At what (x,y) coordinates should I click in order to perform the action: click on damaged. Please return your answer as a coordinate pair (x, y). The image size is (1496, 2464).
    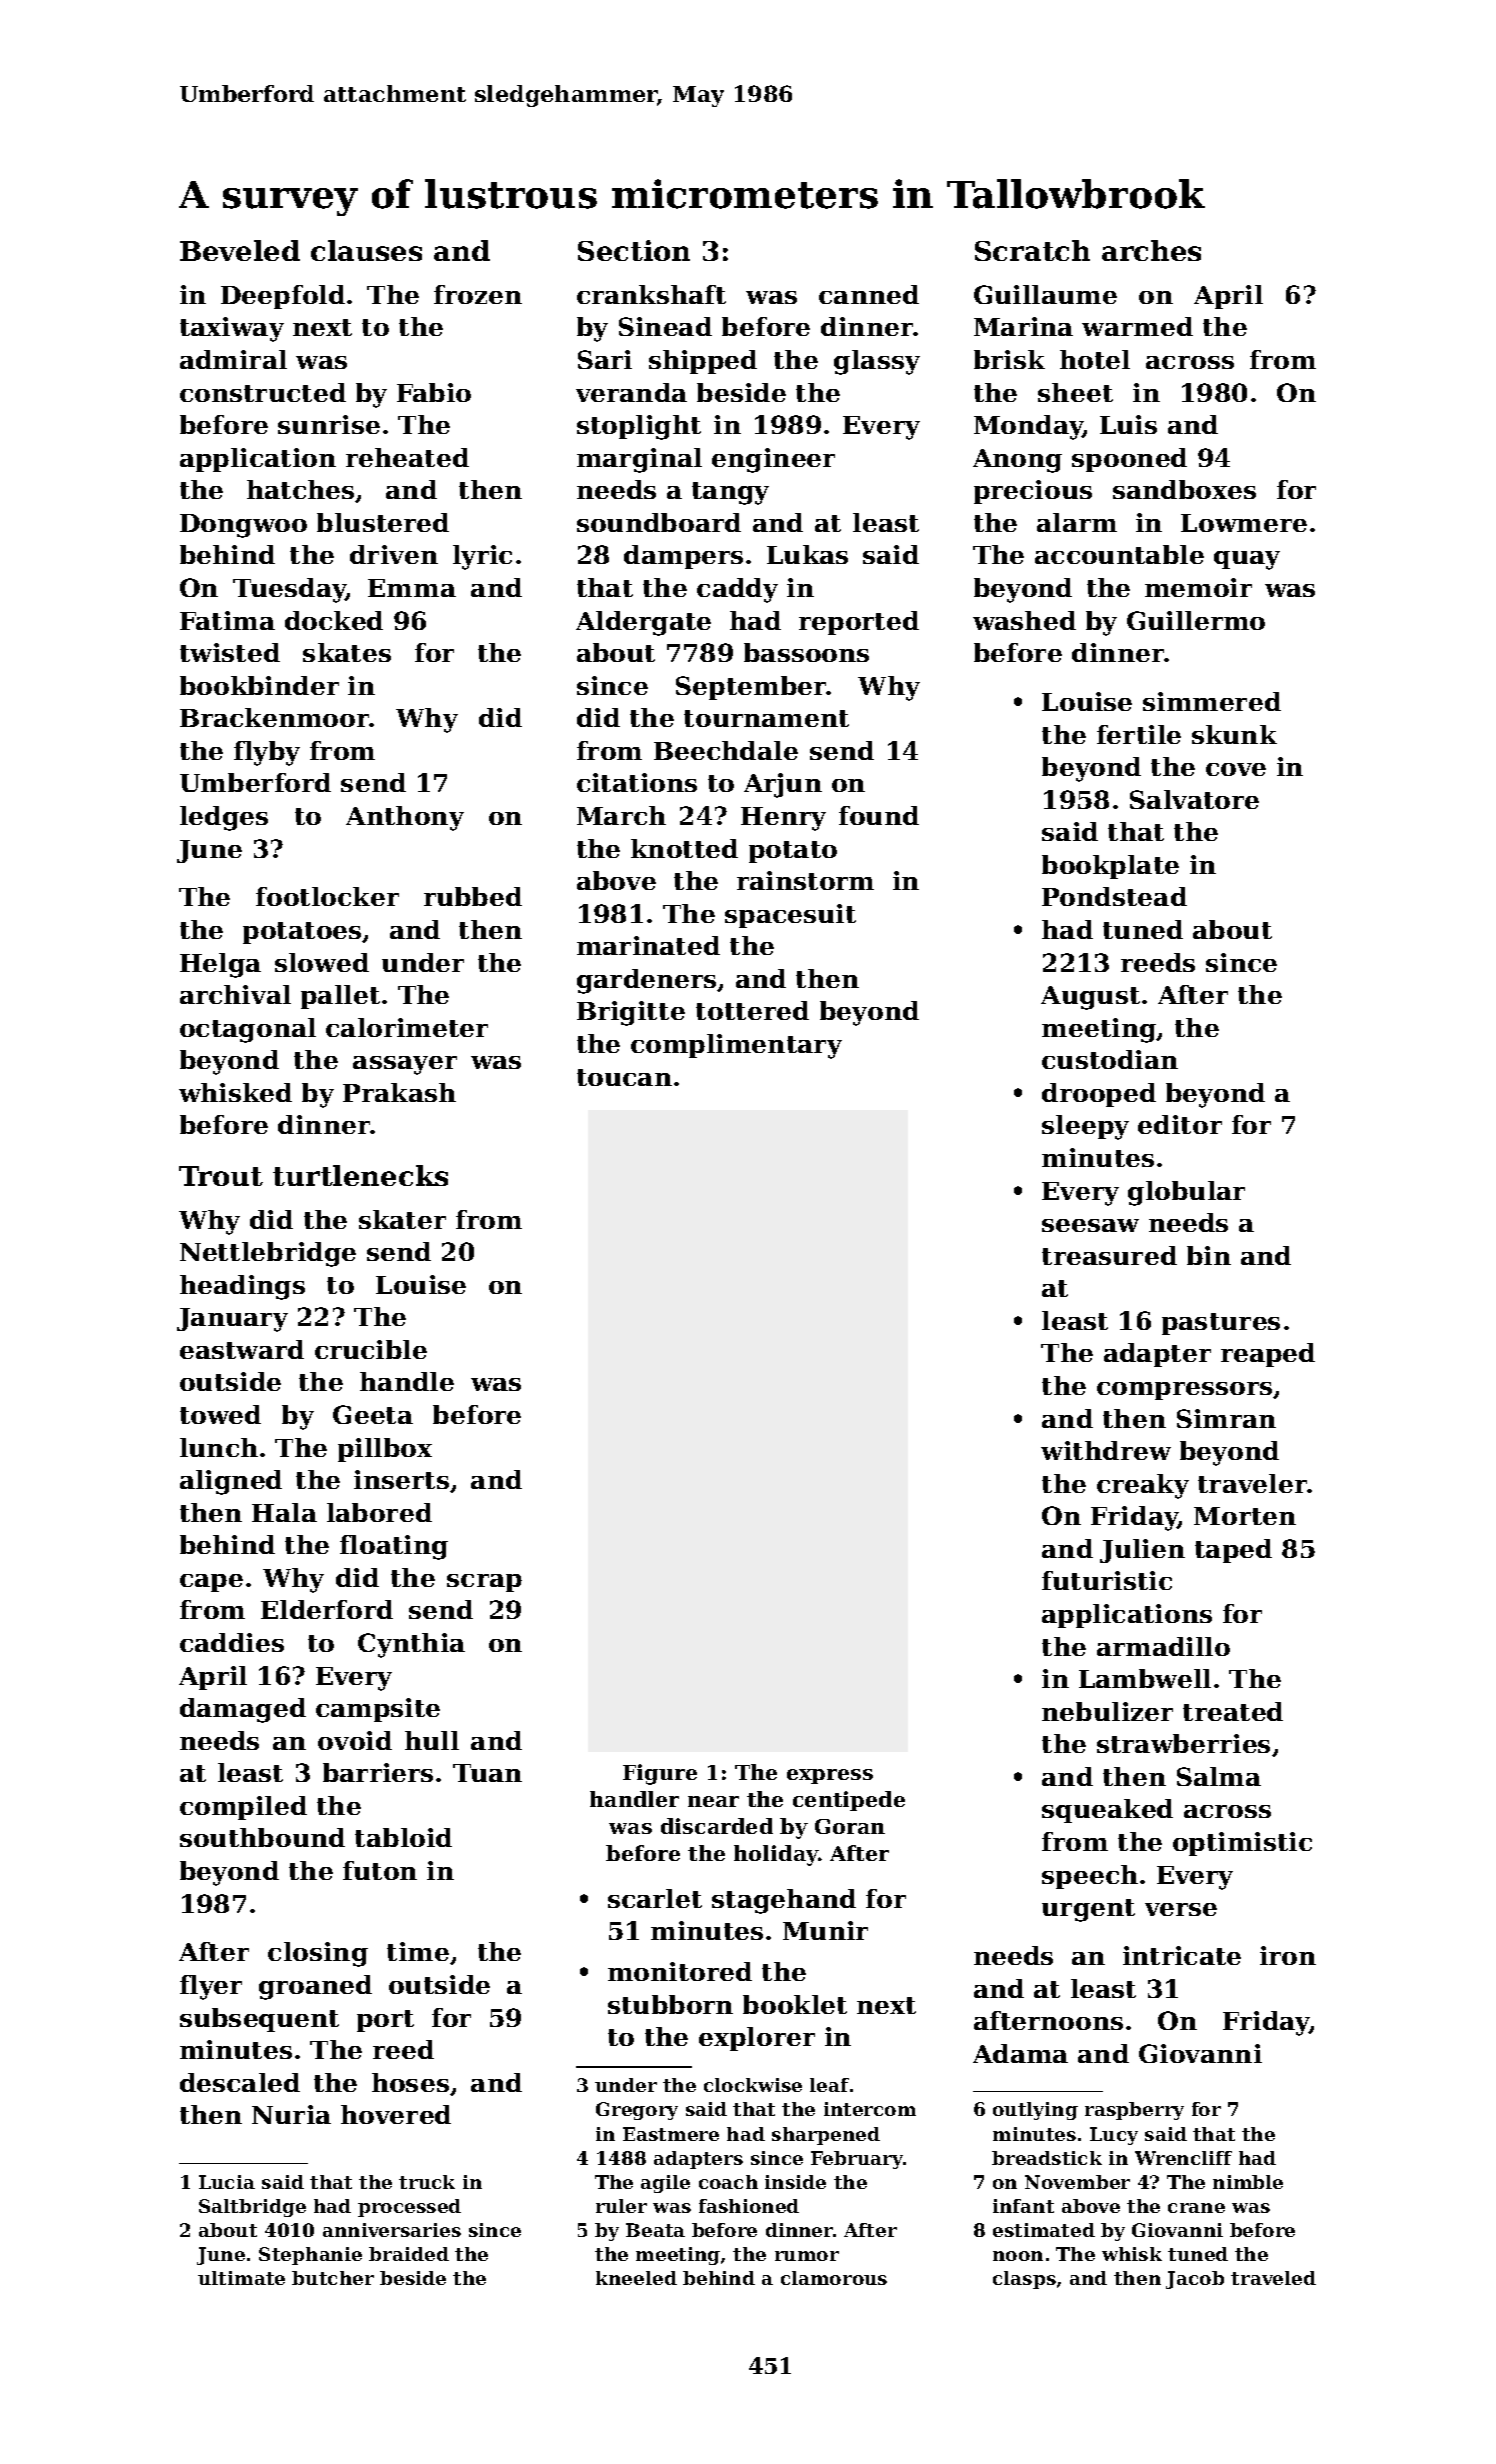
    Looking at the image, I should click on (243, 1710).
